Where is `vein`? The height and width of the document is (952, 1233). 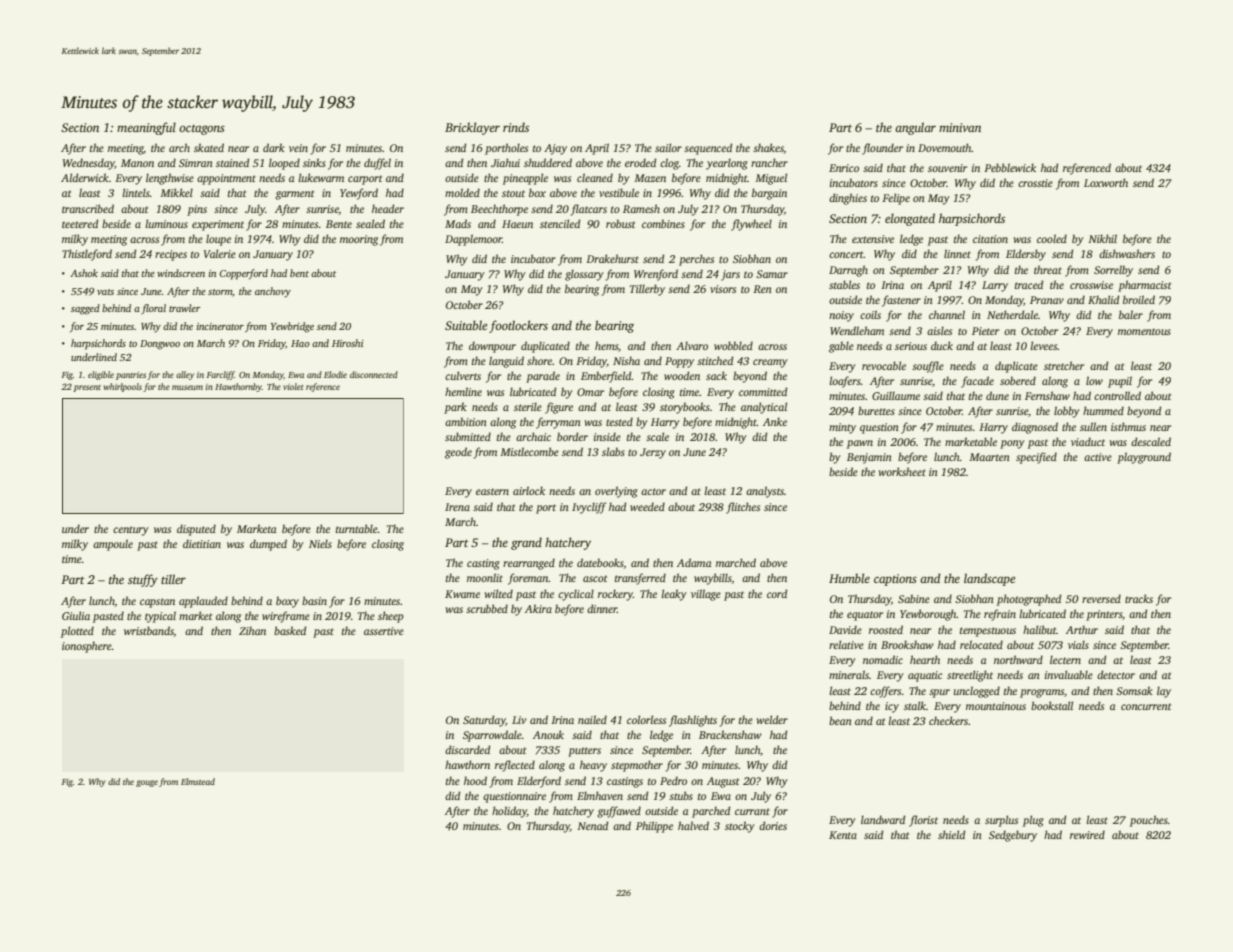
vein is located at coordinates (298, 148).
